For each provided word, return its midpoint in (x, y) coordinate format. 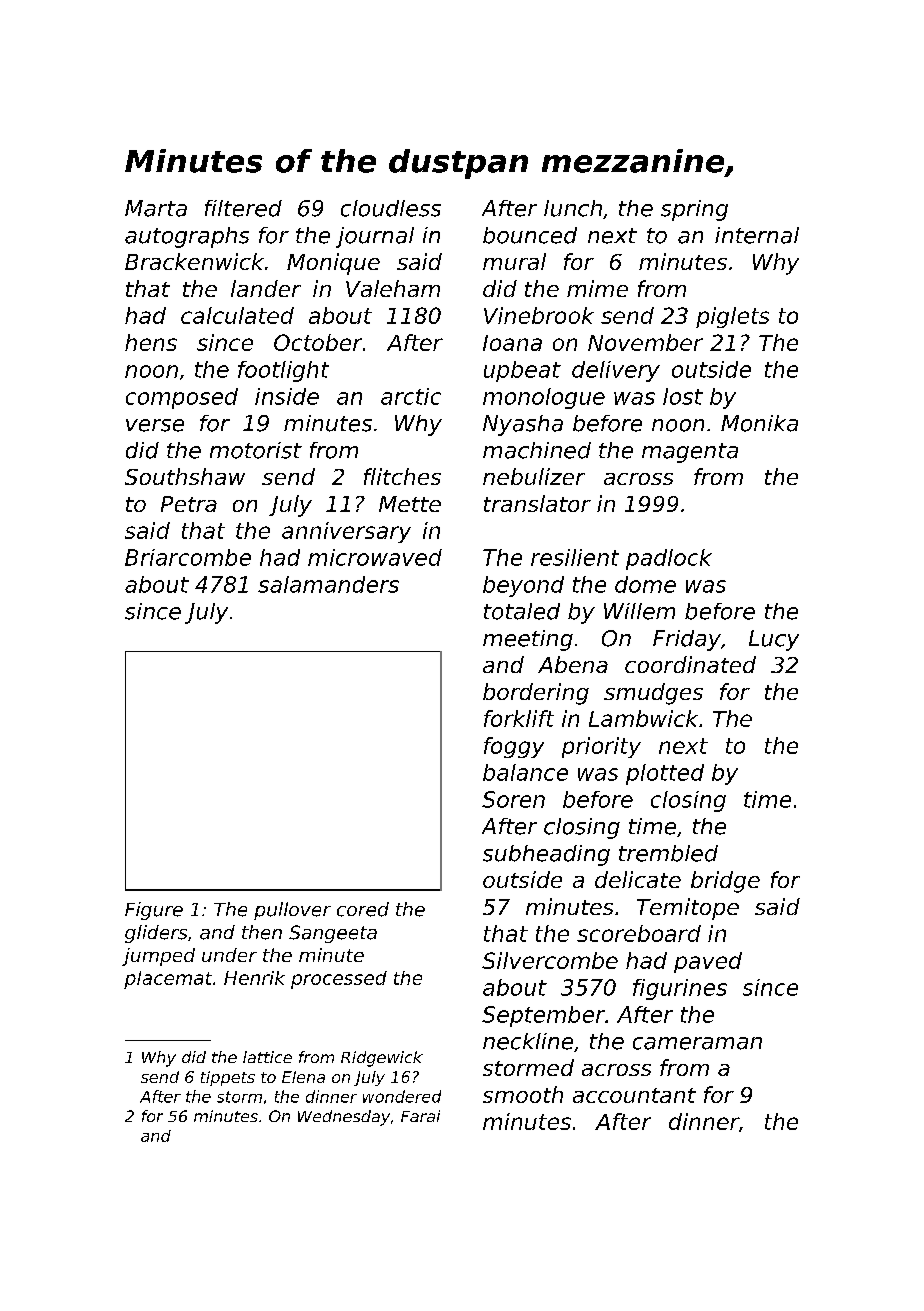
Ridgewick (382, 1059)
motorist (256, 450)
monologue (544, 398)
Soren (513, 799)
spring (694, 210)
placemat (168, 980)
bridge (725, 882)
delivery (616, 371)
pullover (292, 911)
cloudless (391, 208)
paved (708, 962)
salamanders (328, 584)
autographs (187, 237)
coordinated (690, 664)
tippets (228, 1078)
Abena (573, 664)
